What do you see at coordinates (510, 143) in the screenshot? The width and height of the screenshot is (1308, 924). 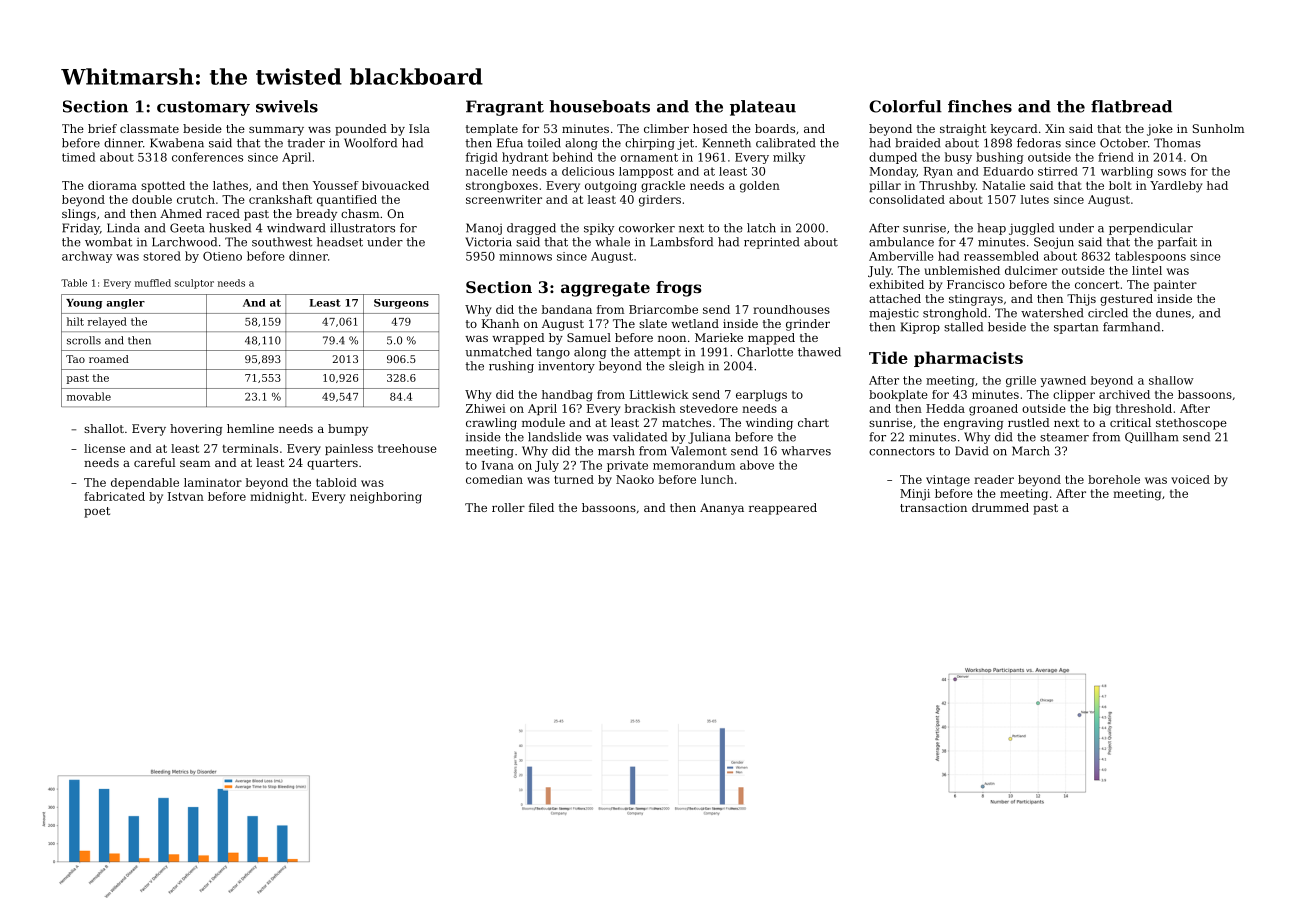 I see `Efua` at bounding box center [510, 143].
